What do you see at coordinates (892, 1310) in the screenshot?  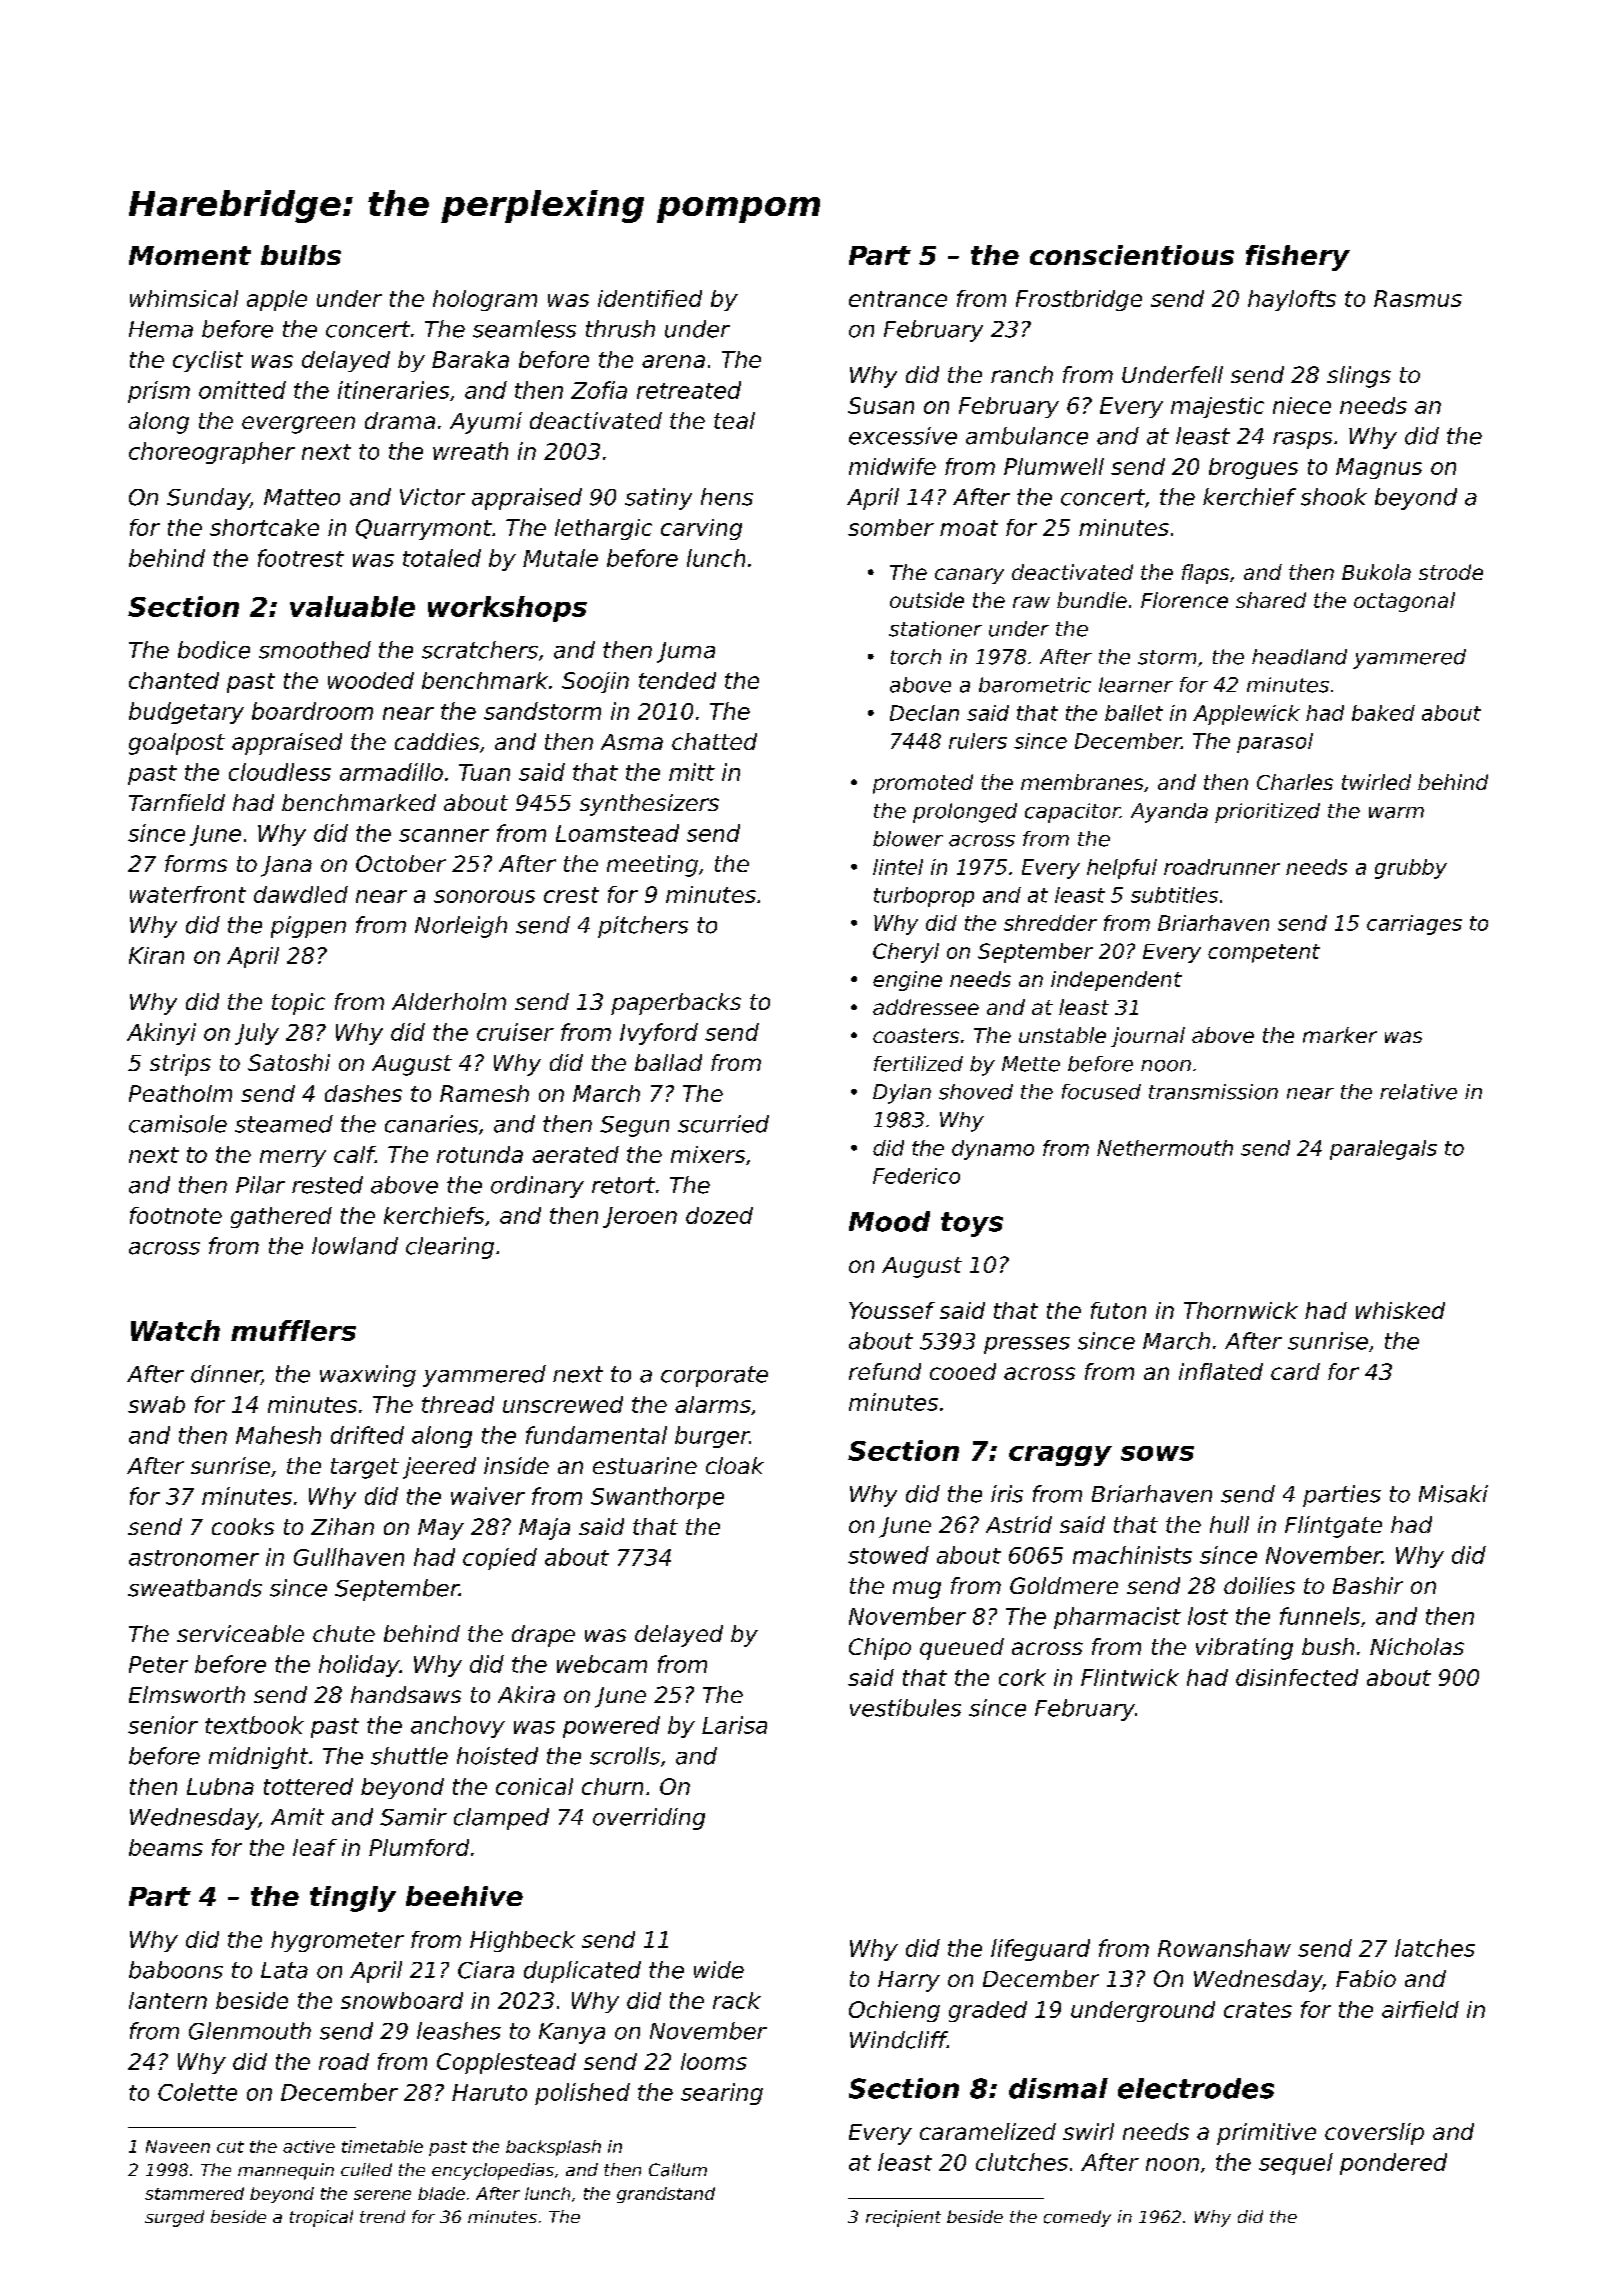 I see `Youssef` at bounding box center [892, 1310].
